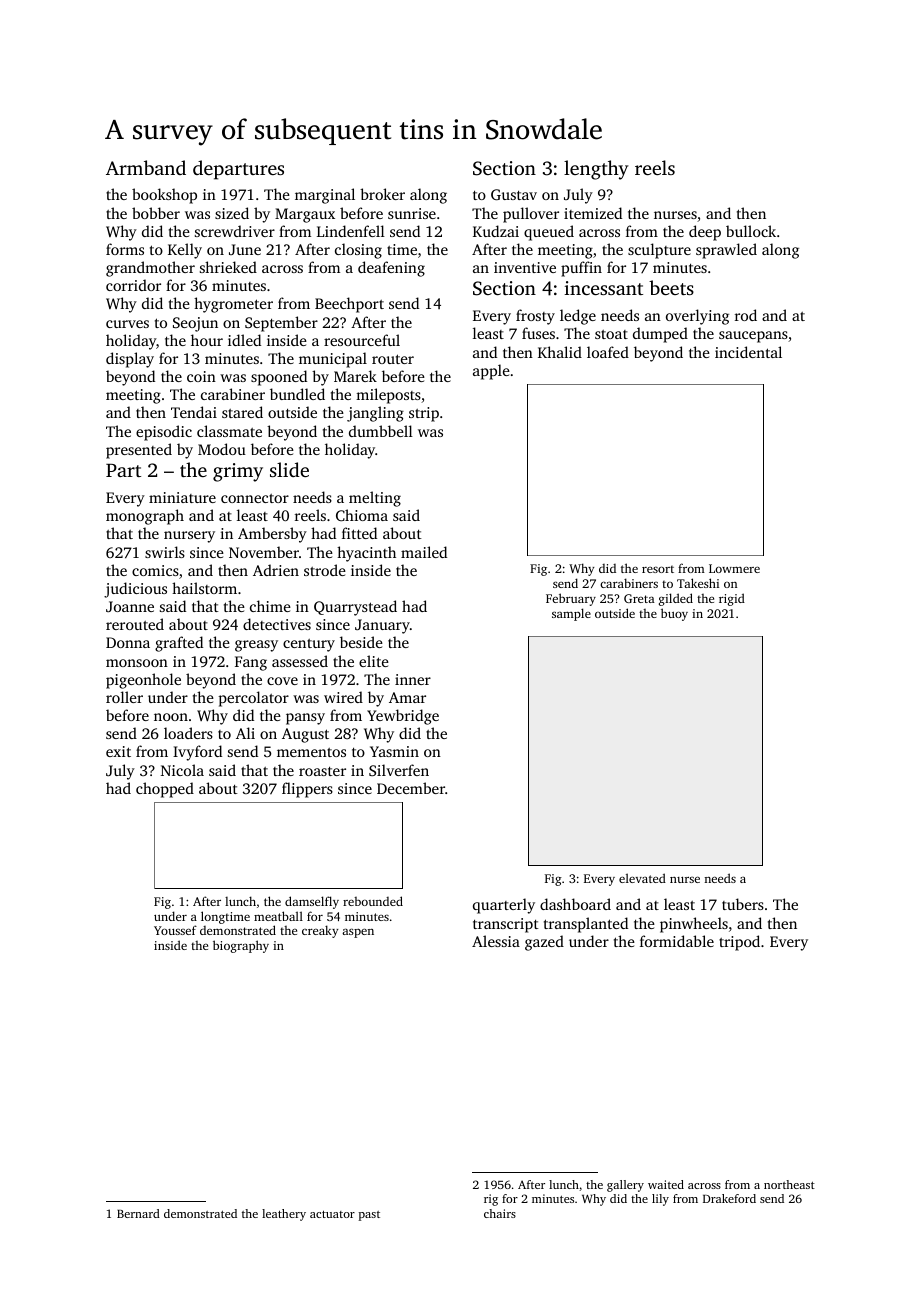 Image resolution: width=924 pixels, height=1308 pixels. What do you see at coordinates (789, 1184) in the screenshot?
I see `northeast` at bounding box center [789, 1184].
